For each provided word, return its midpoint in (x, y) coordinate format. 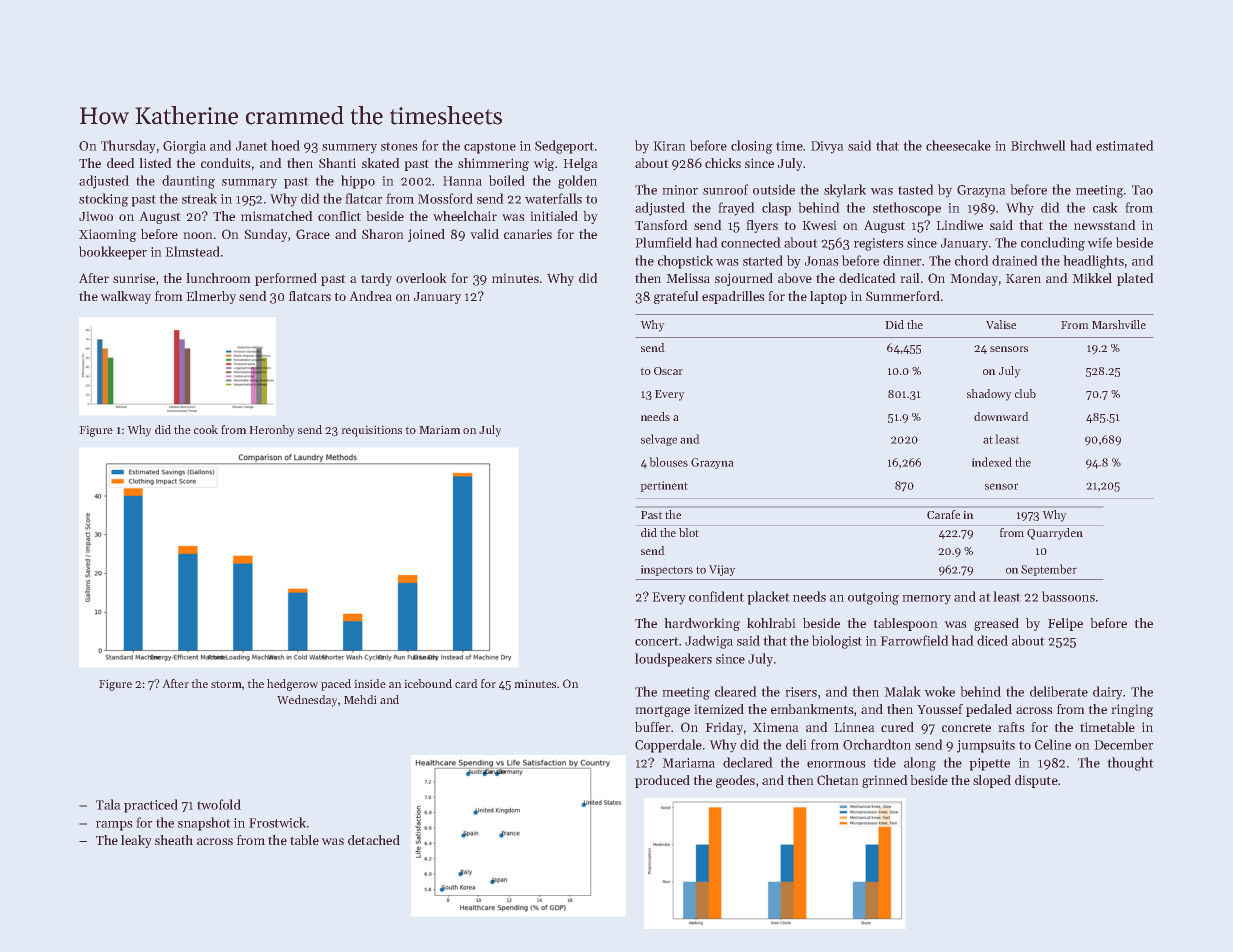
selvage (659, 440)
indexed (992, 462)
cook (206, 429)
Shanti (337, 163)
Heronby (272, 431)
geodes (735, 781)
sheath (174, 840)
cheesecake (958, 145)
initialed (554, 216)
